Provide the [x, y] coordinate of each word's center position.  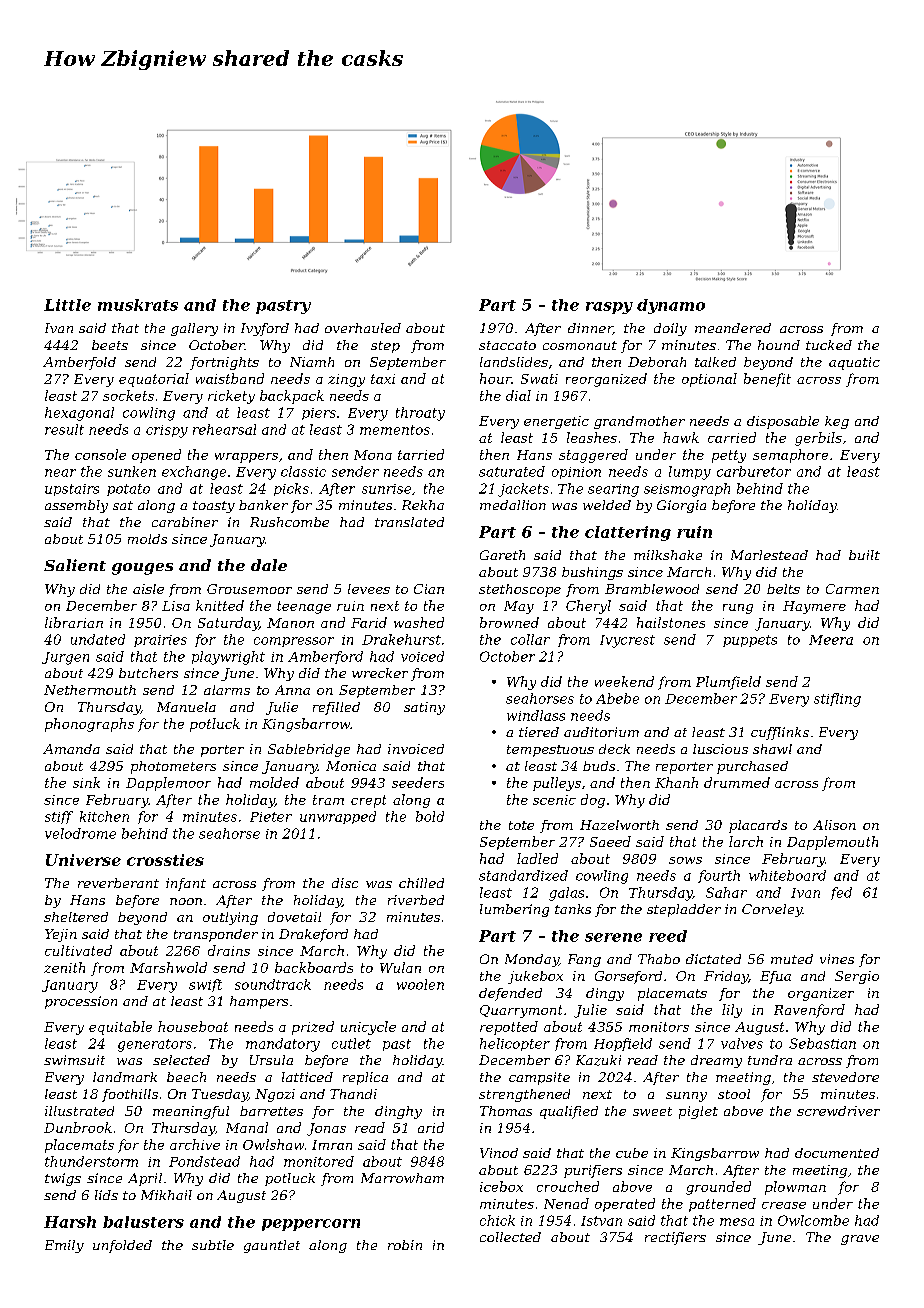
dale [269, 565]
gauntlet [272, 1246]
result [64, 429]
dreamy [716, 1061]
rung [738, 609]
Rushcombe [289, 522]
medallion [513, 505]
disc [345, 883]
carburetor [754, 471]
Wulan [400, 967]
